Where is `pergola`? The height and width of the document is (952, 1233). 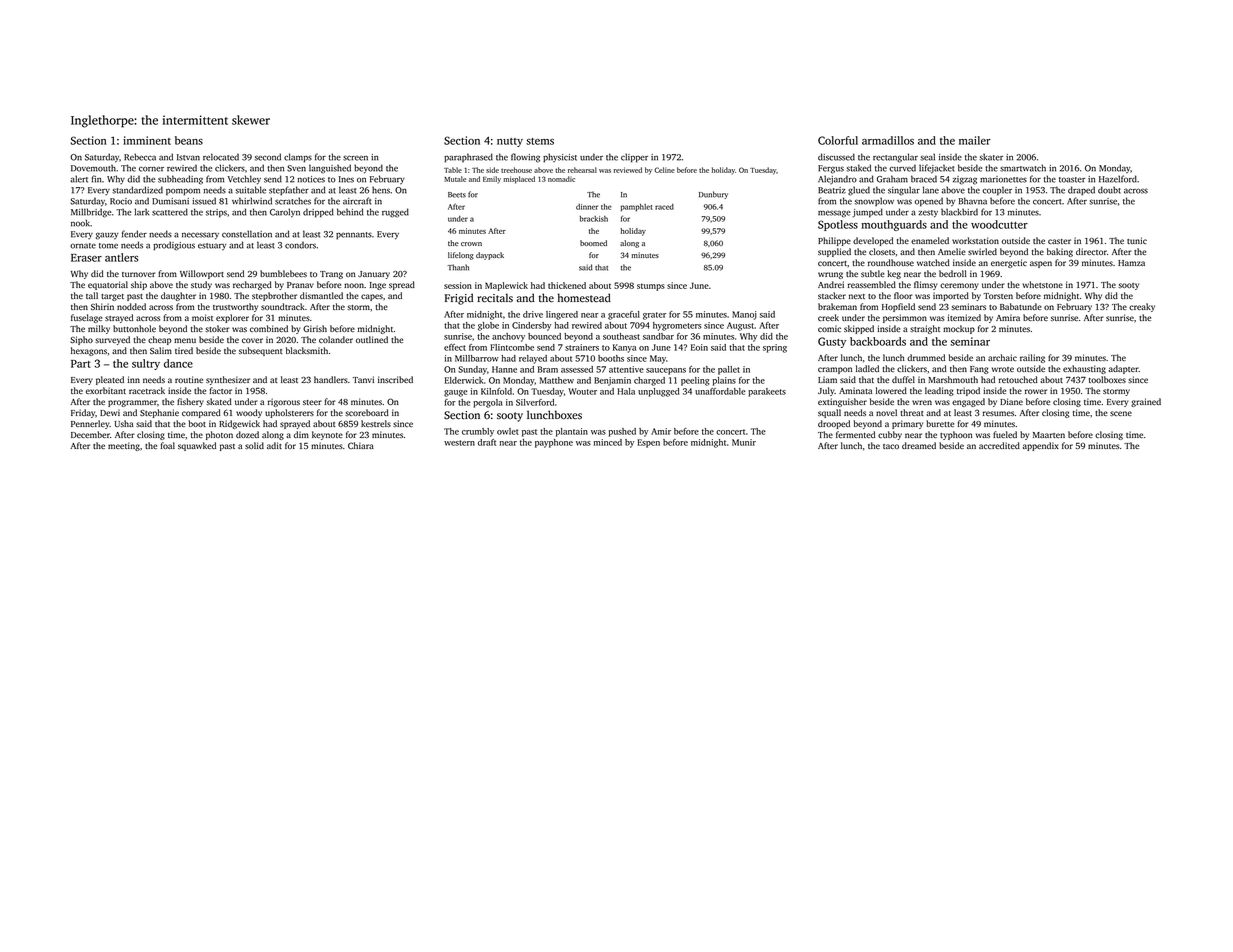
pergola is located at coordinates (488, 403).
